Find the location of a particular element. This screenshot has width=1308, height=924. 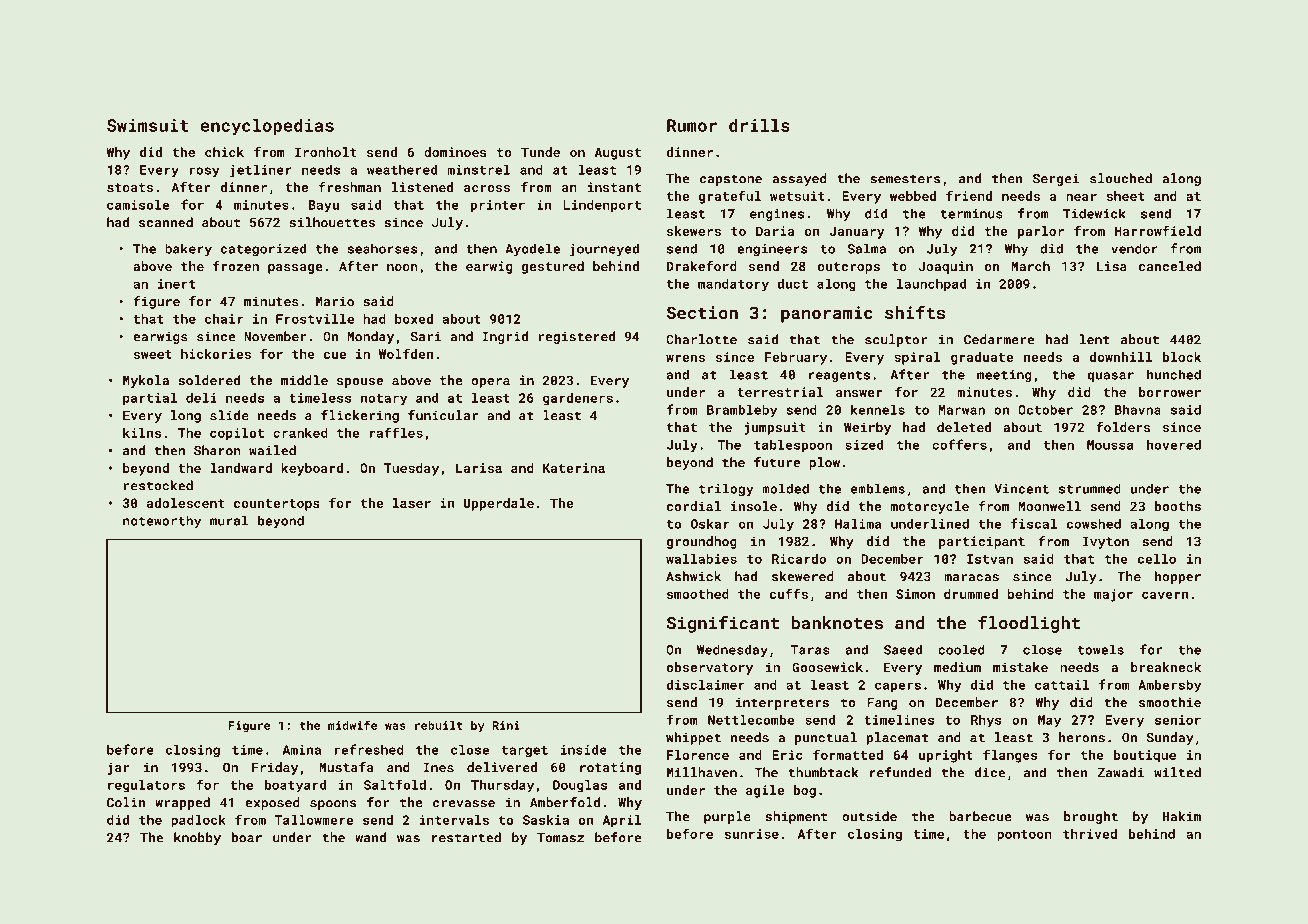

Upperdale is located at coordinates (499, 504).
